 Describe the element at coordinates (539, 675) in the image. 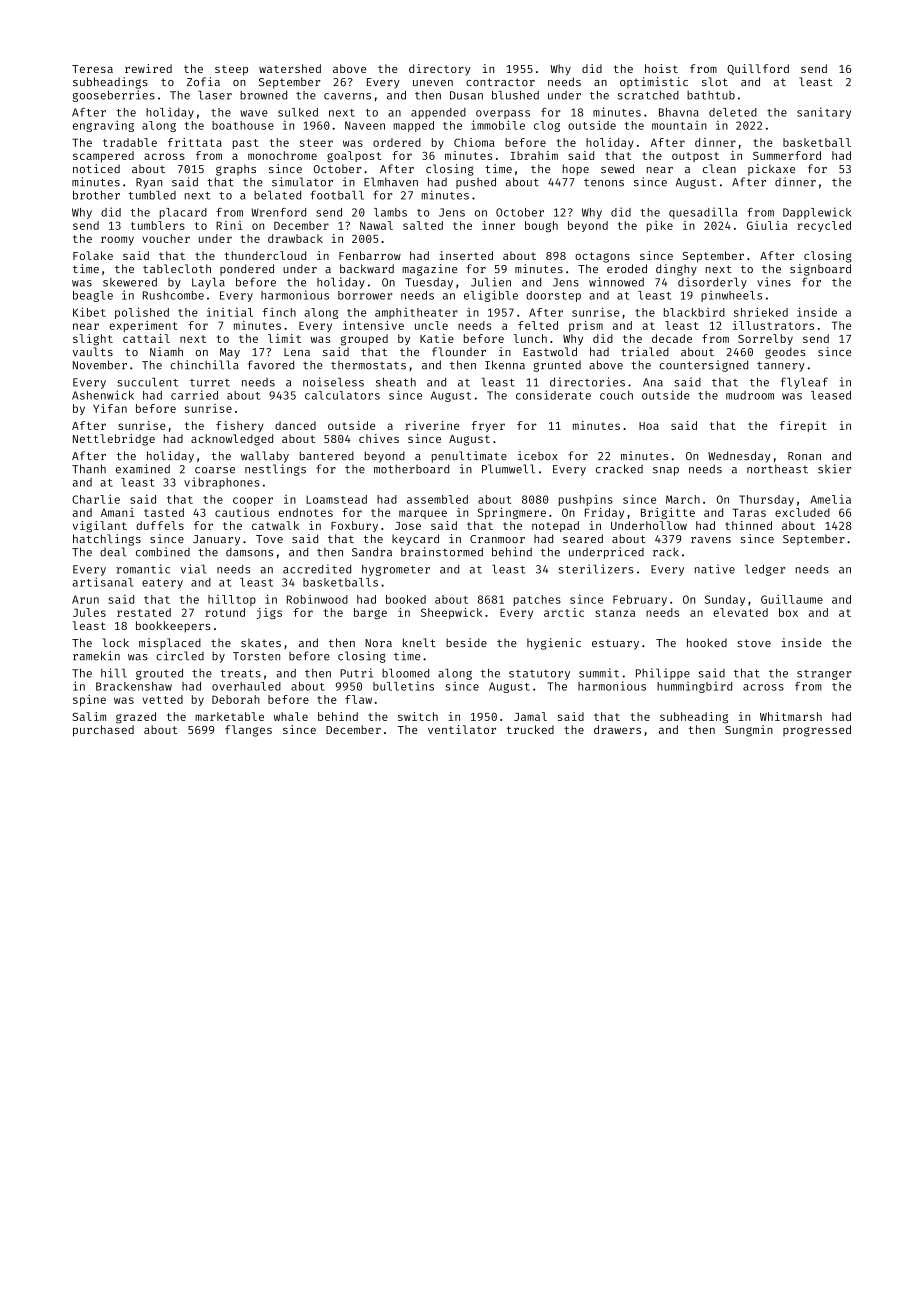

I see `statutory` at that location.
